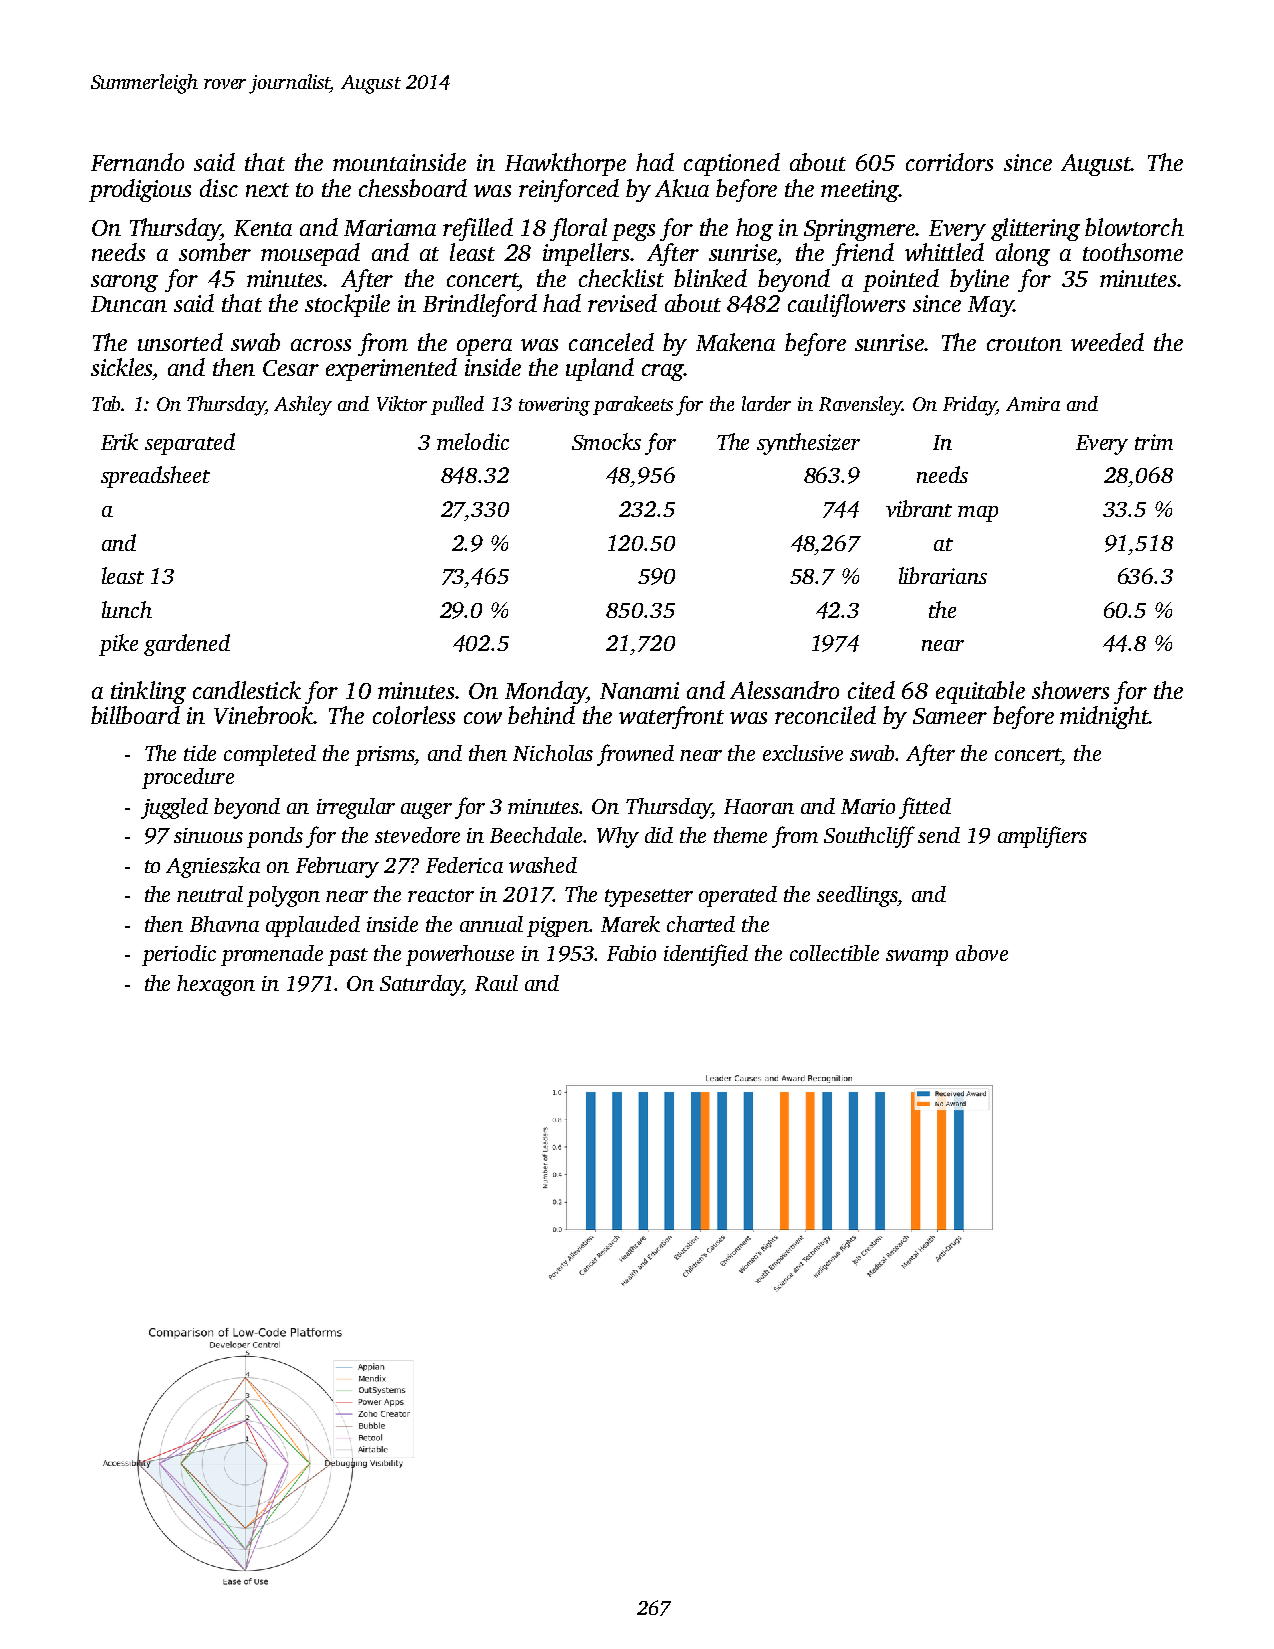  What do you see at coordinates (127, 609) in the screenshot?
I see `lunch` at bounding box center [127, 609].
